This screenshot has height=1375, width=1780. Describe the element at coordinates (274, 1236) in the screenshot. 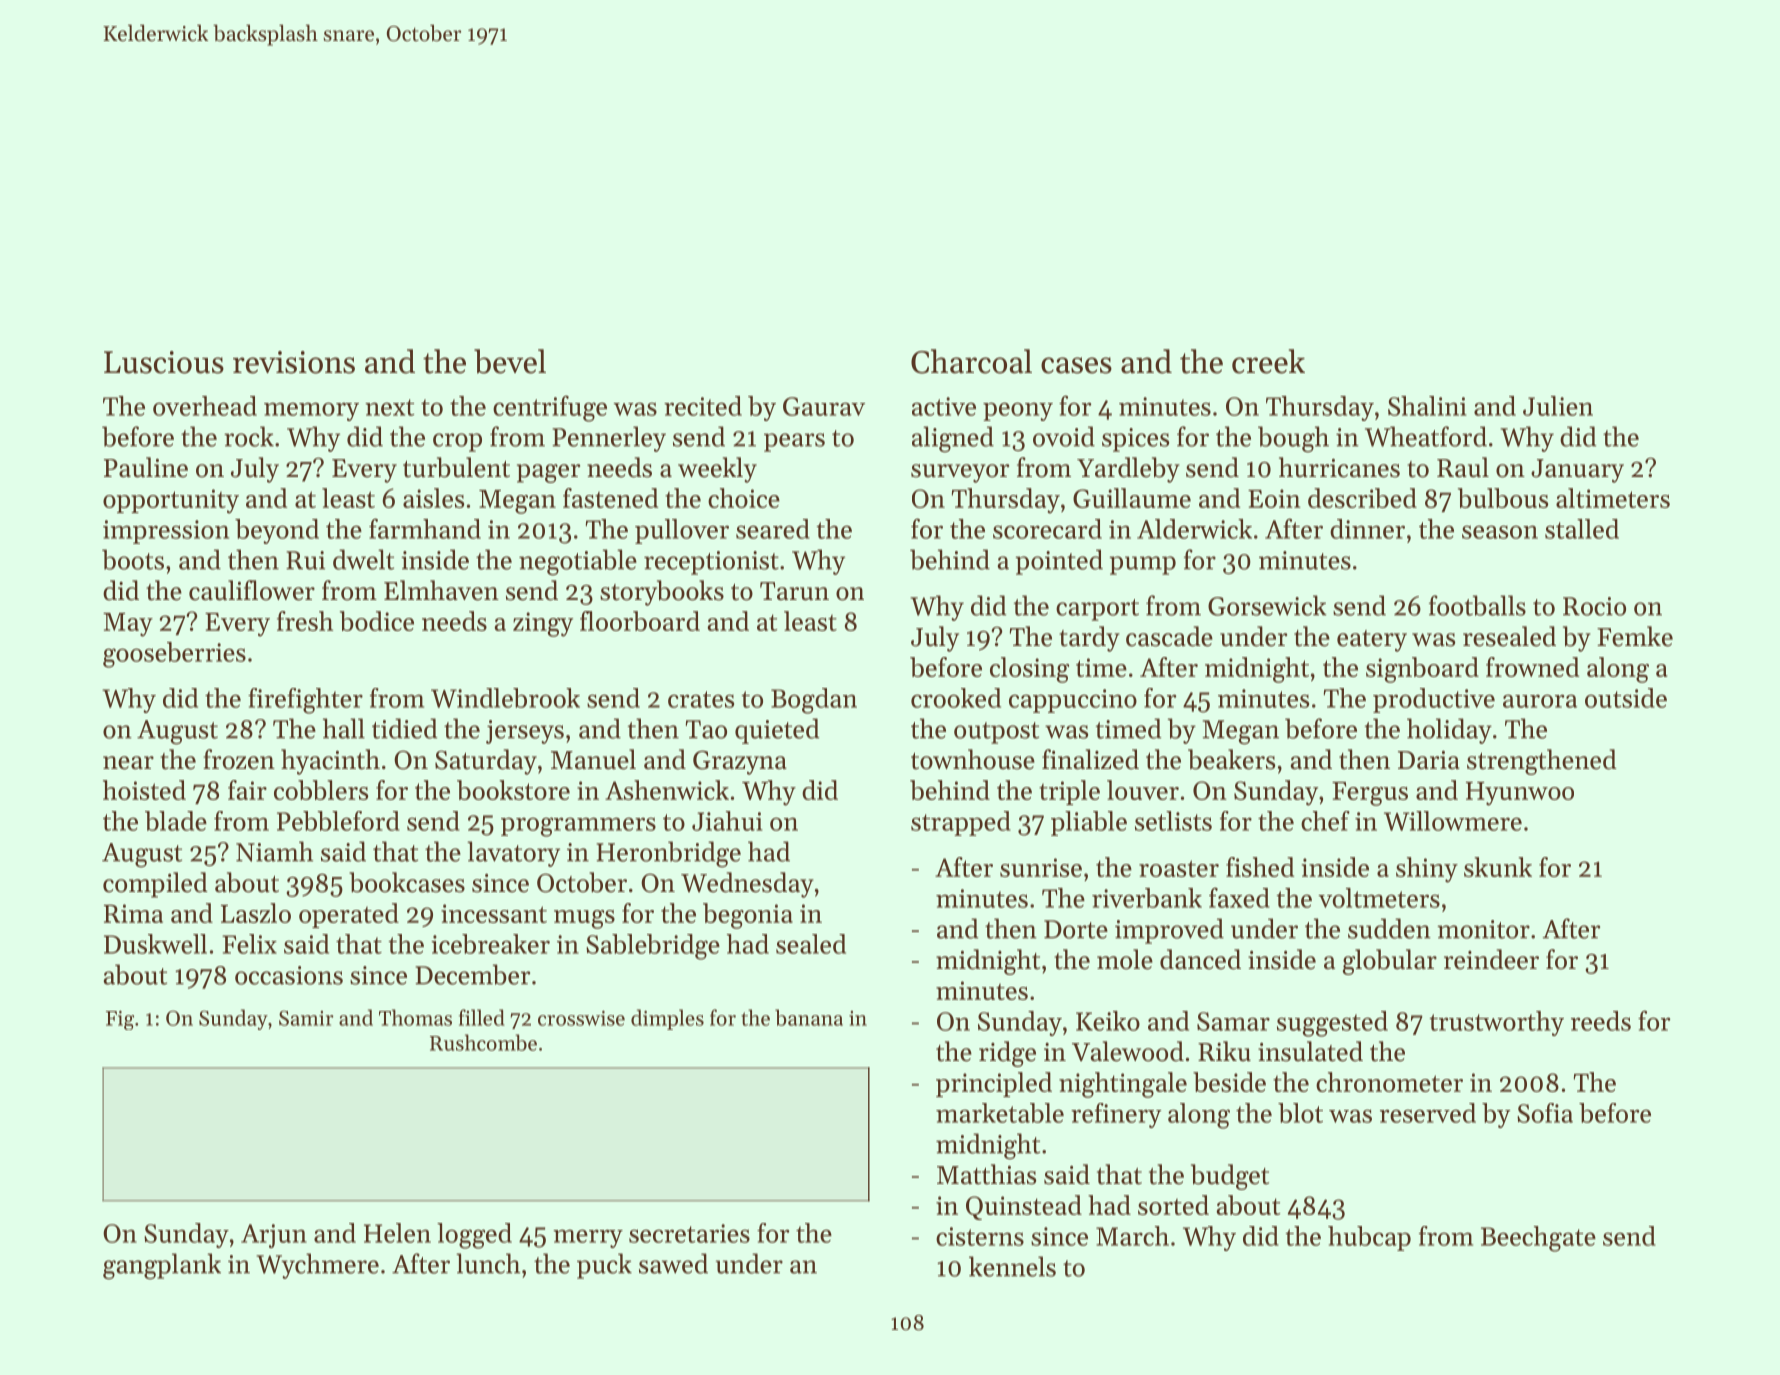

I see `Arjun` at that location.
